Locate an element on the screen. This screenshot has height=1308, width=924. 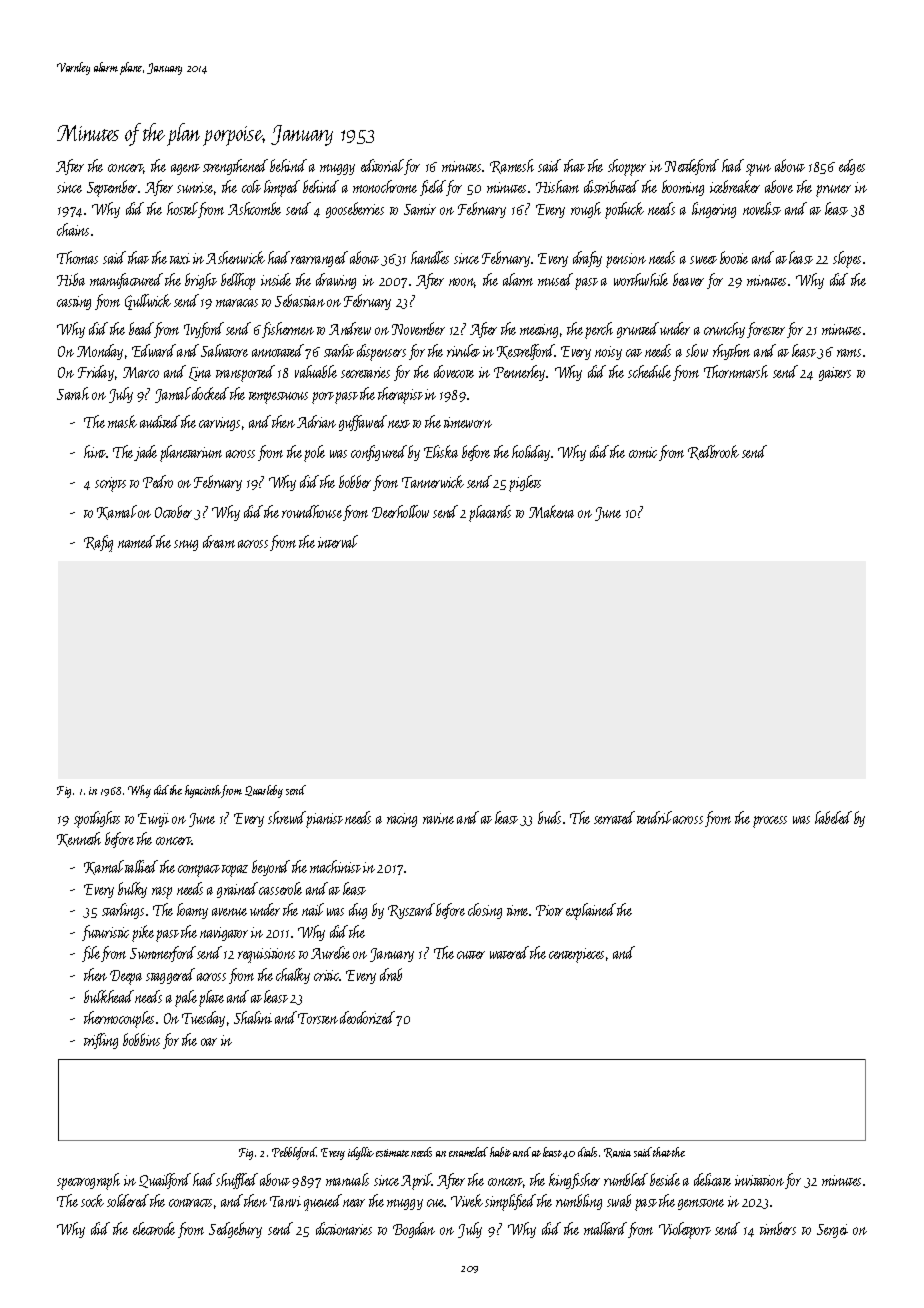
Makena is located at coordinates (551, 511).
